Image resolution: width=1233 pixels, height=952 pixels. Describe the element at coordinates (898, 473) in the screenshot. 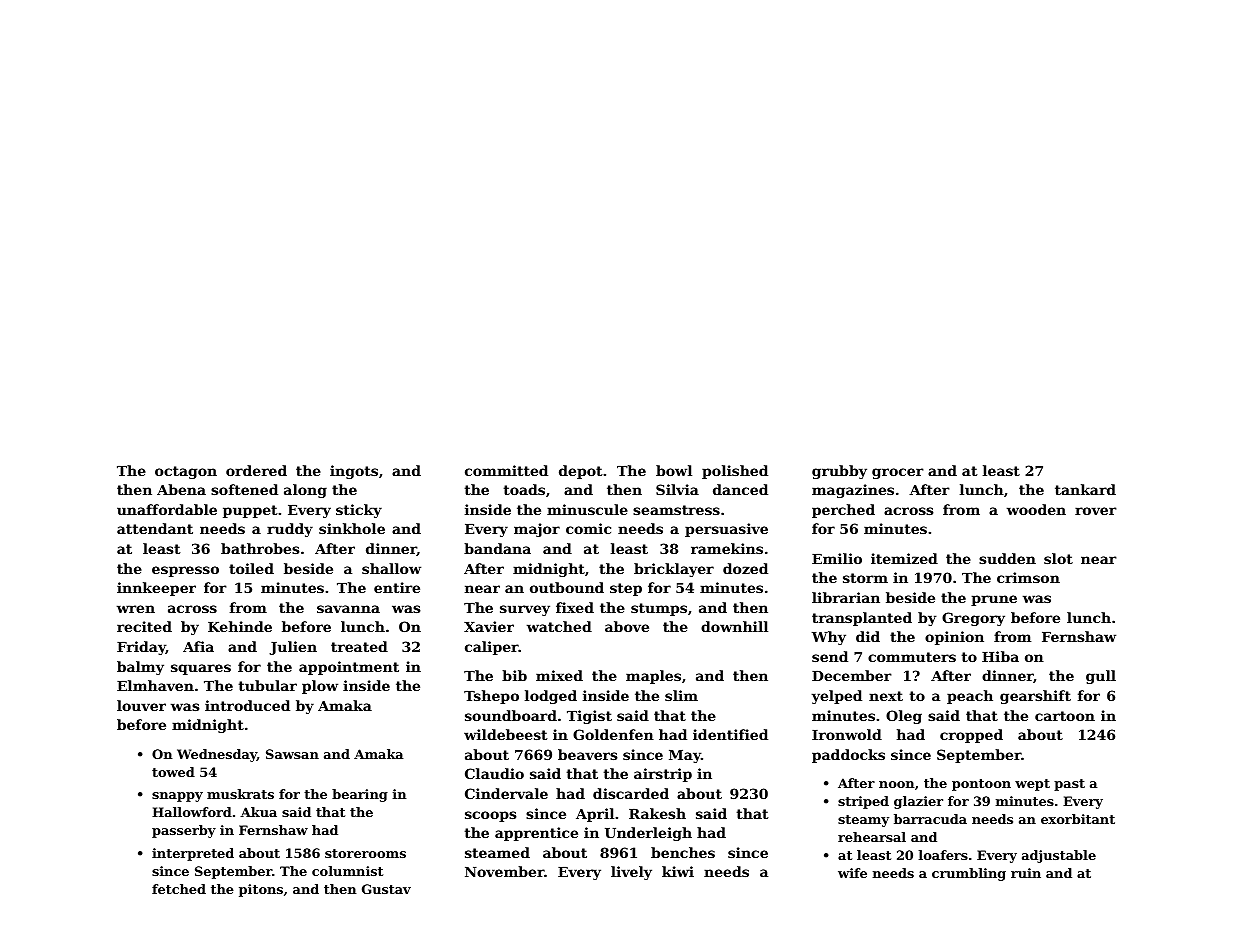

I see `grocer` at that location.
